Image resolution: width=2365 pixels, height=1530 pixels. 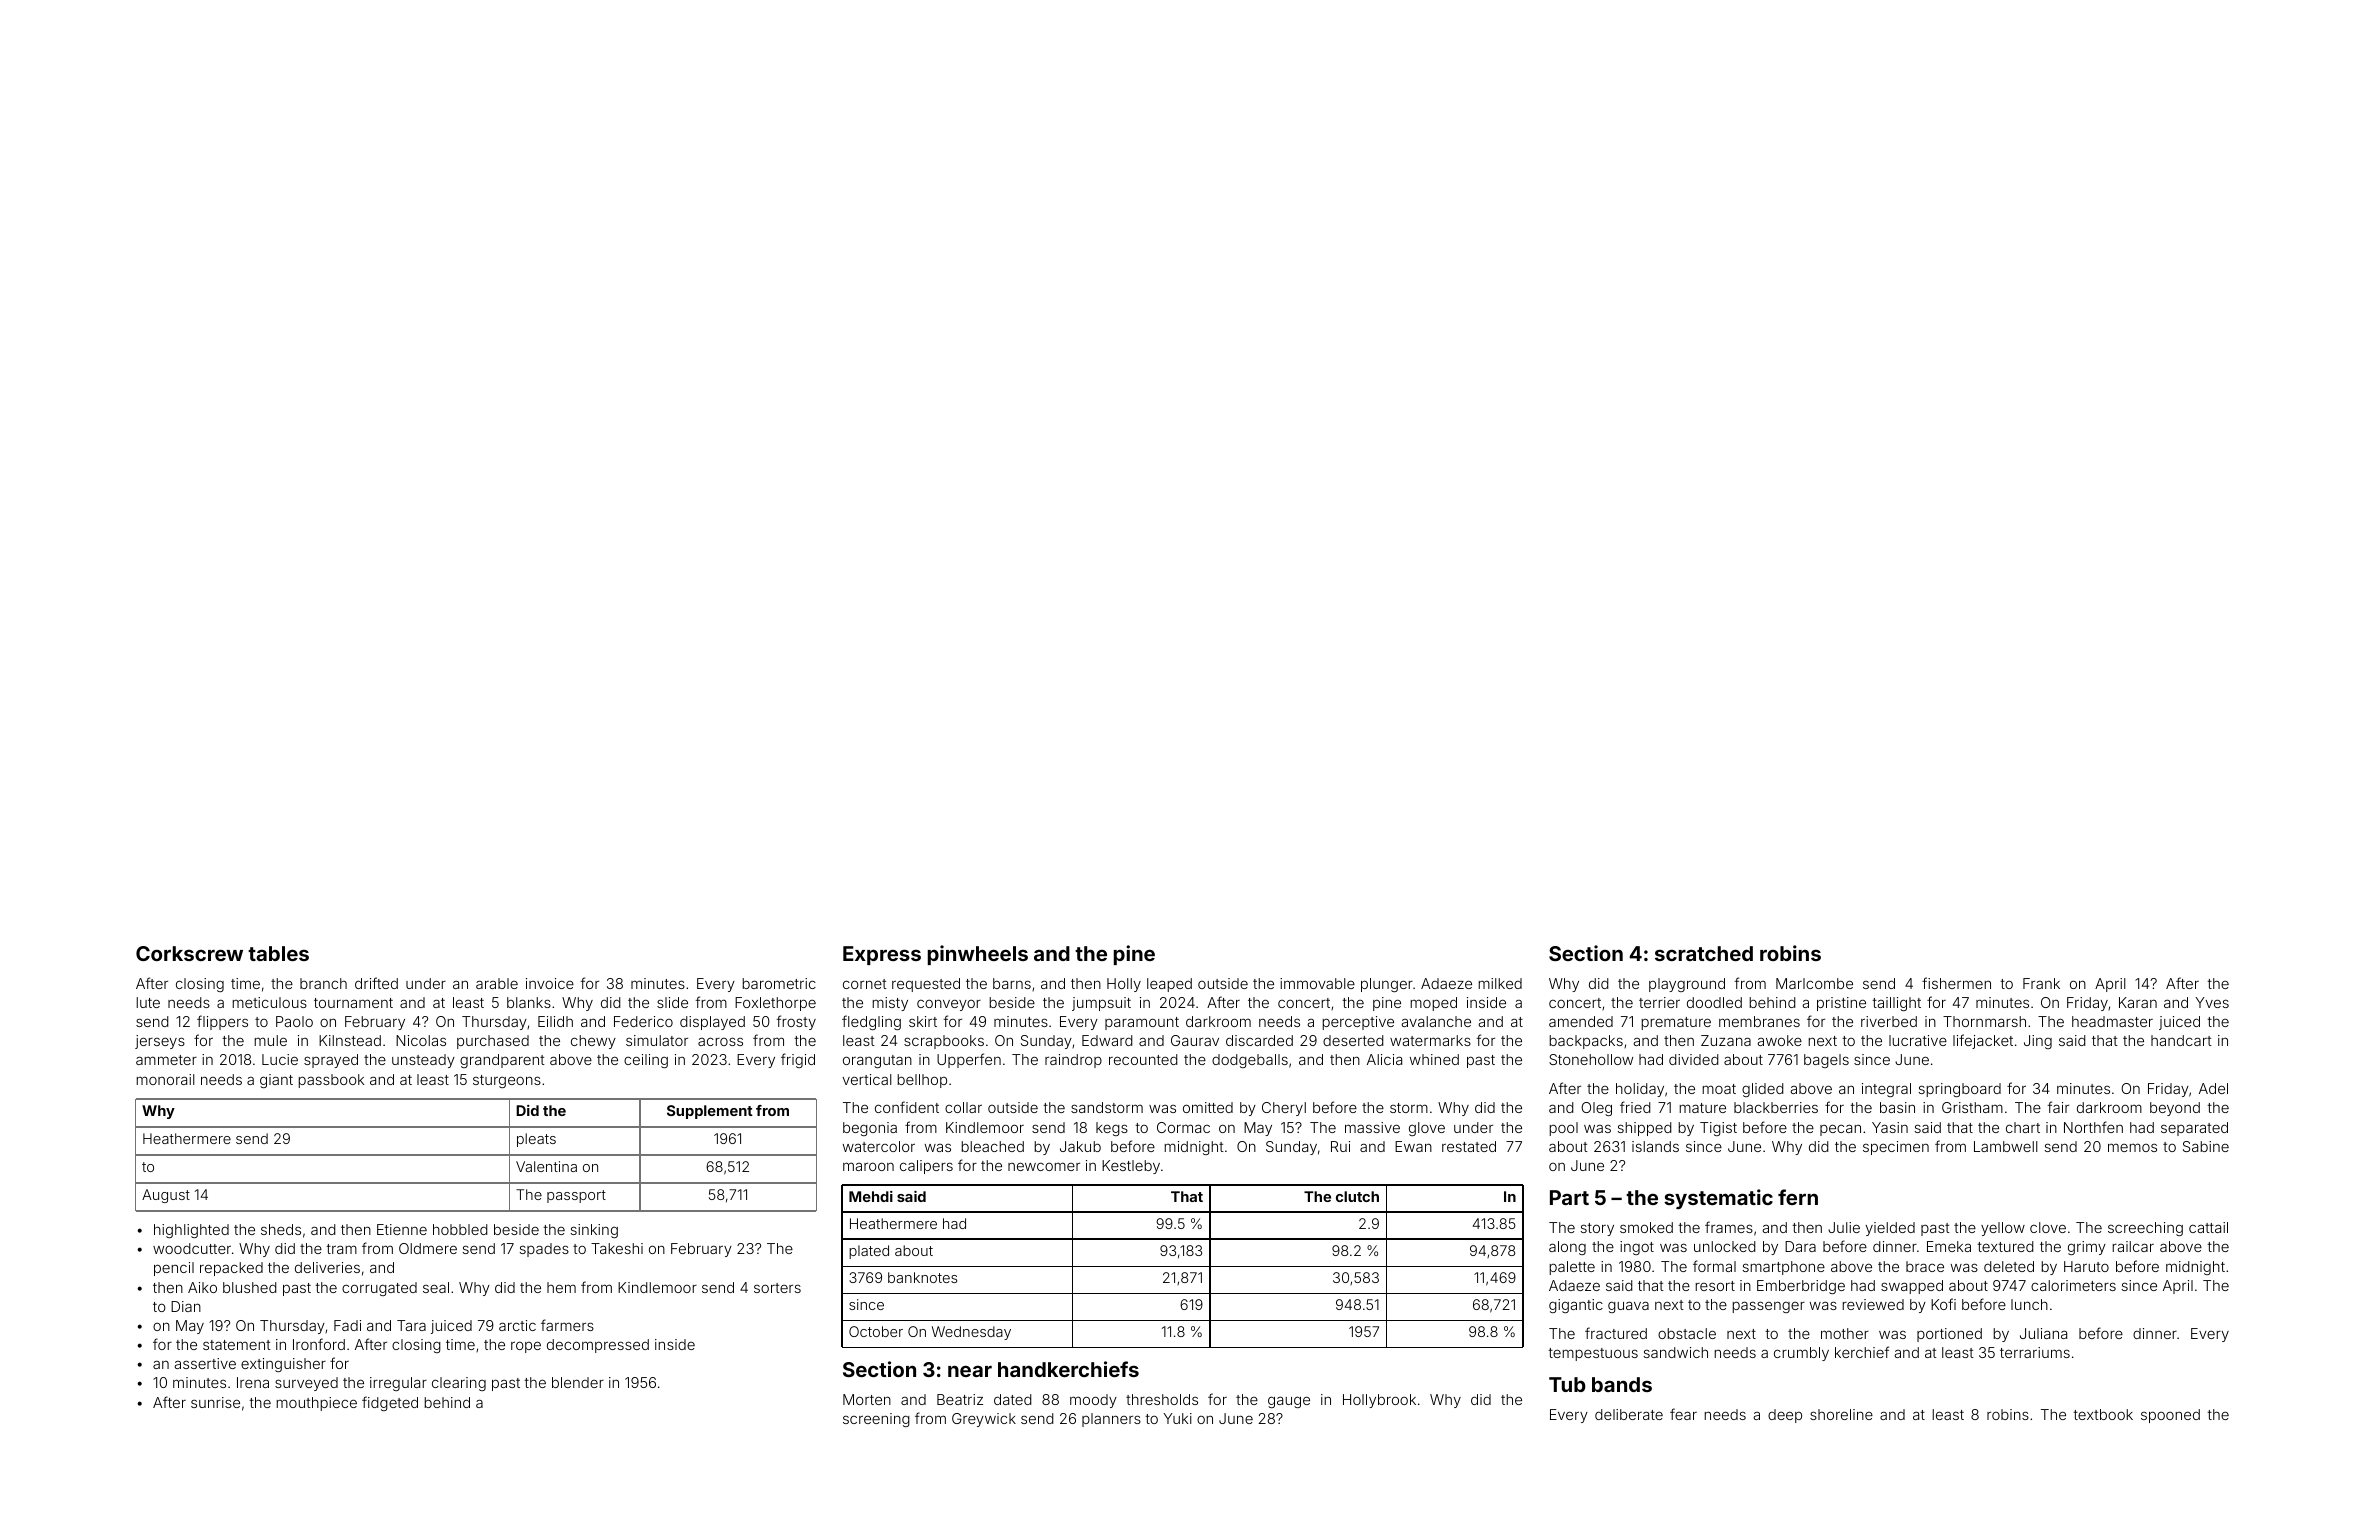 What do you see at coordinates (1317, 983) in the image?
I see `immovable` at bounding box center [1317, 983].
